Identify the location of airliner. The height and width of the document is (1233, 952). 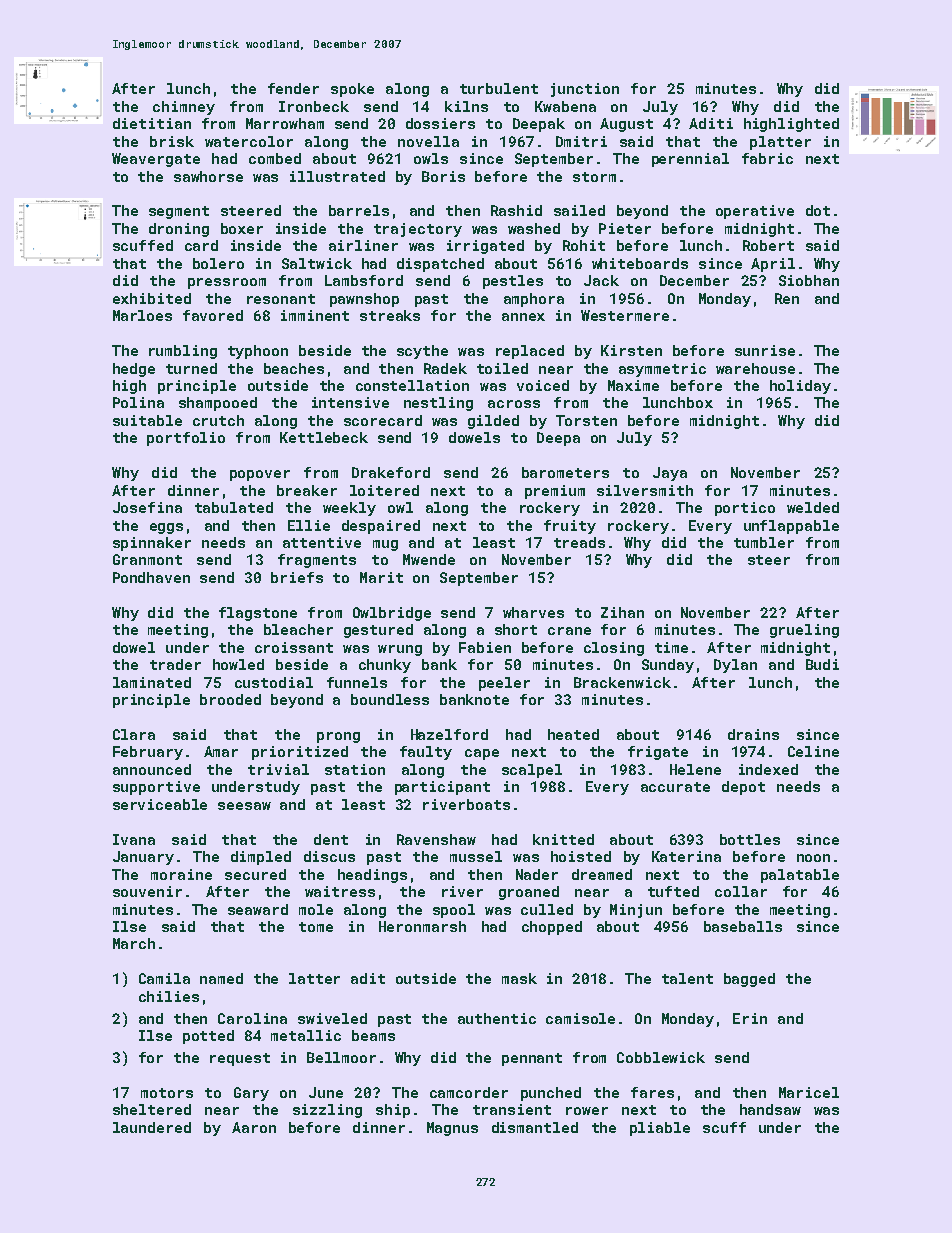
(363, 245).
